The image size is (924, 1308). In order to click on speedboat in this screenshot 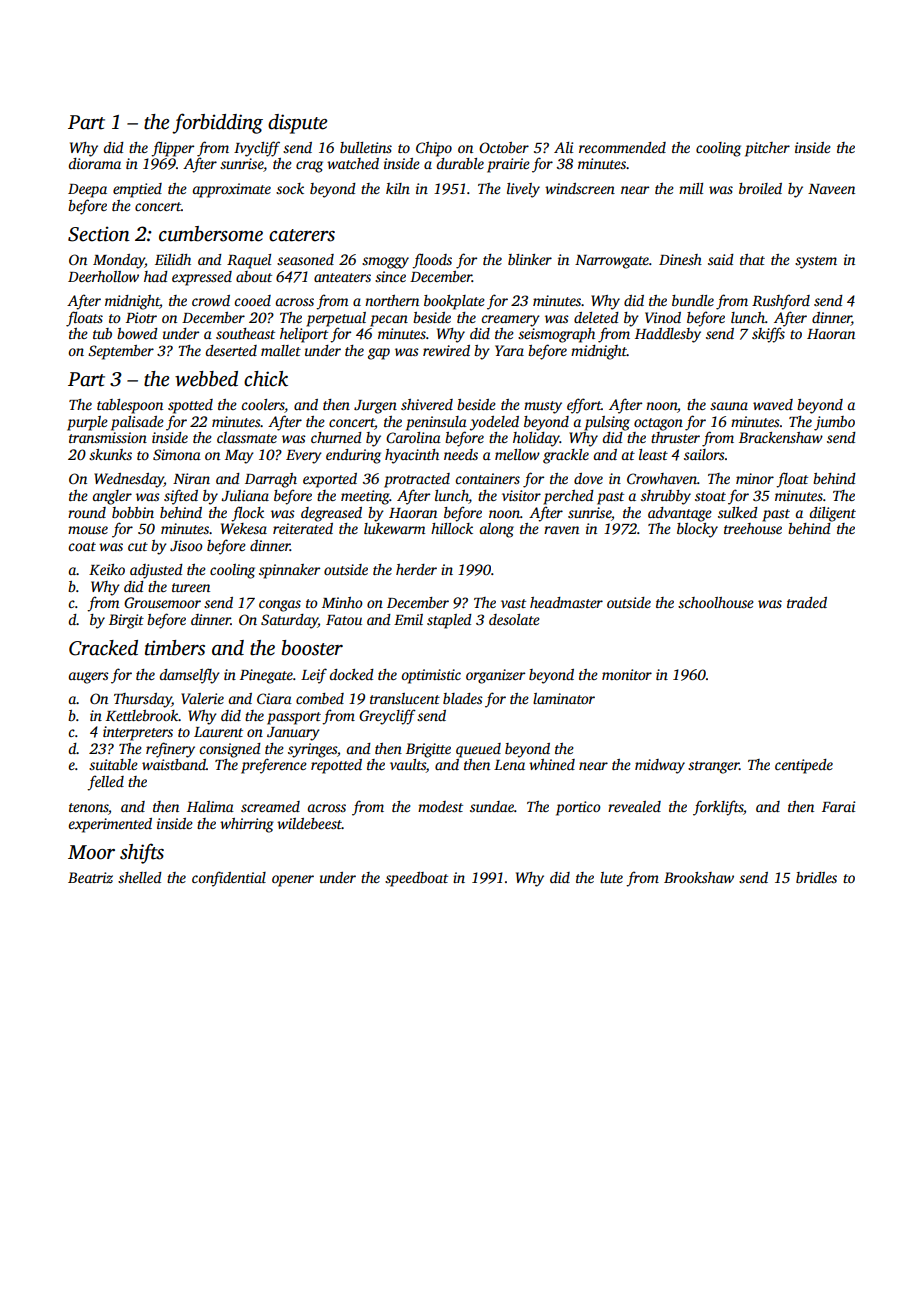, I will do `click(416, 879)`.
